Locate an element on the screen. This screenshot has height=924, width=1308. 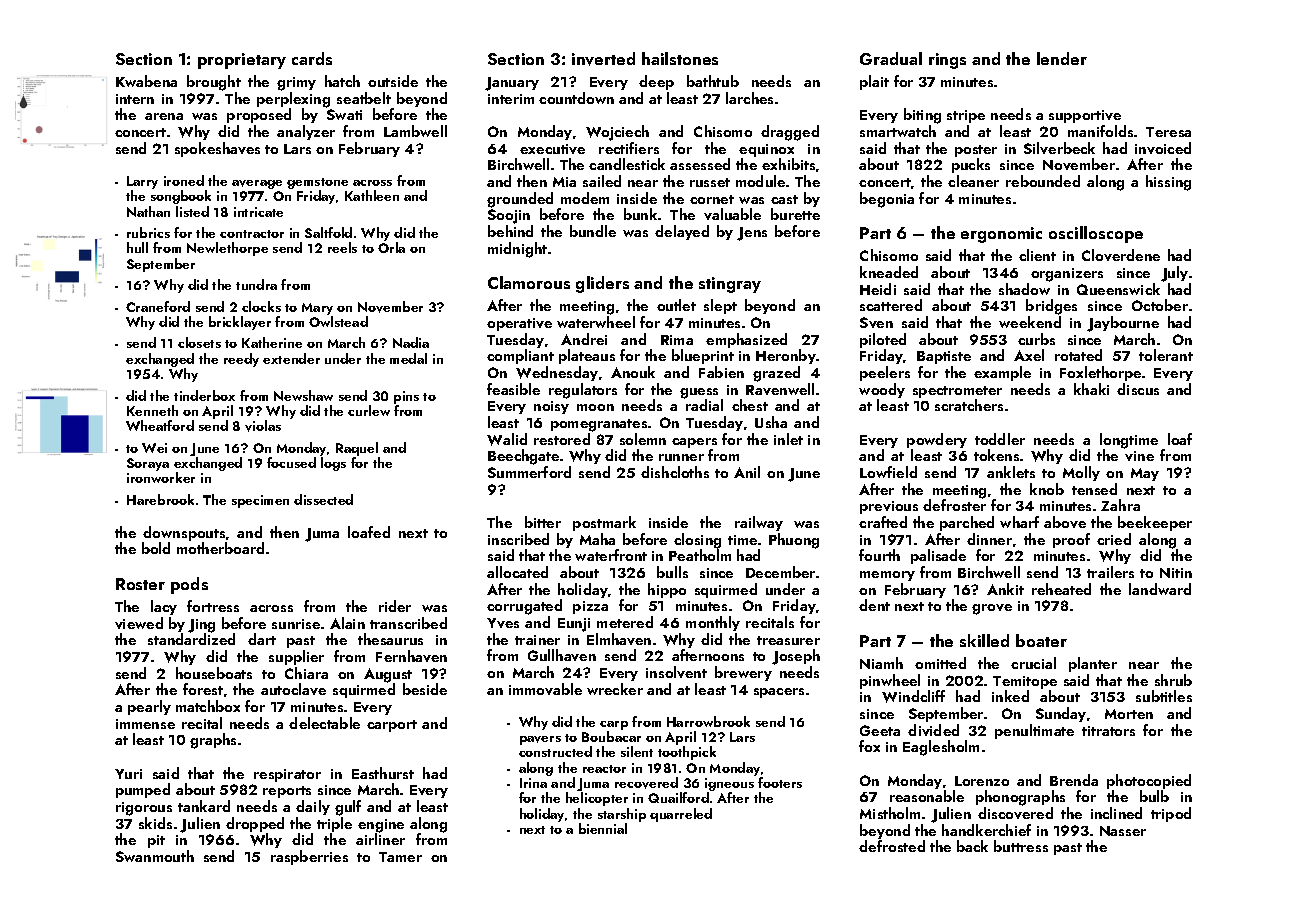
corrugated is located at coordinates (524, 607).
